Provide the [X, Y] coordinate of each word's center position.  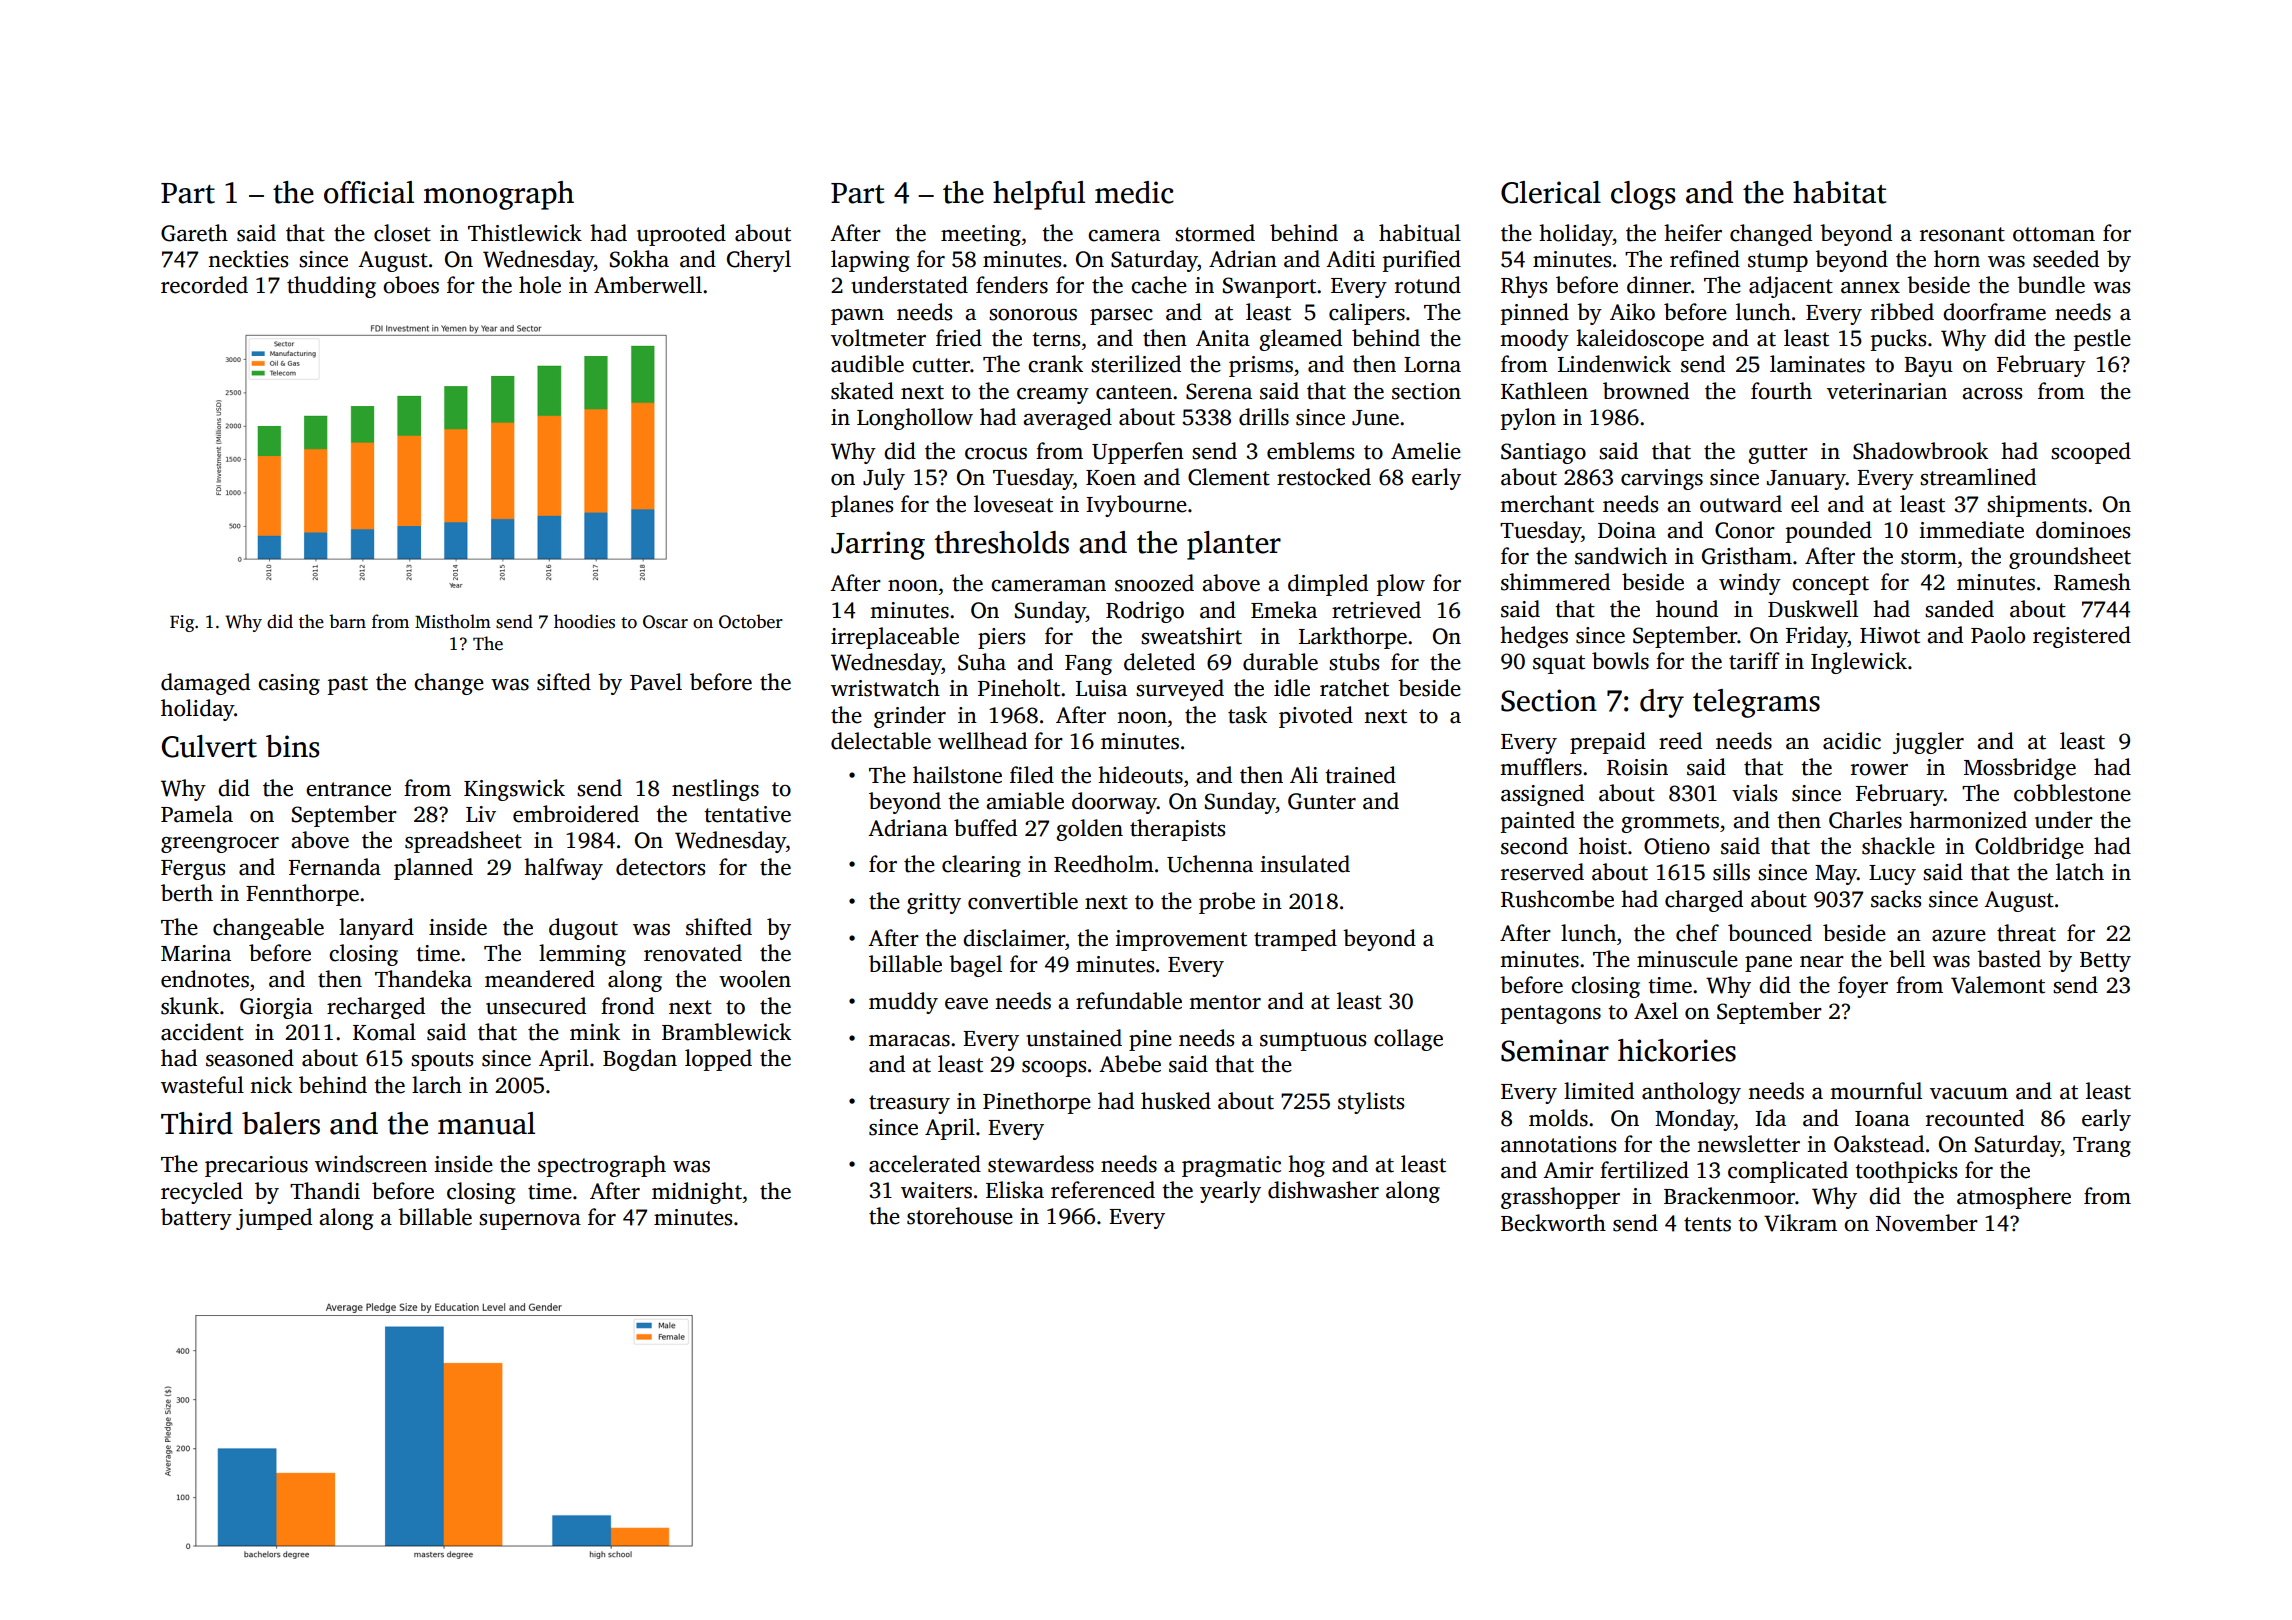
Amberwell [648, 285]
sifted [564, 682]
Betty [2105, 962]
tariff [1754, 661]
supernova [530, 1222]
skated [862, 391]
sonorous [1033, 315]
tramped [1295, 940]
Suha [982, 662]
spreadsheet [463, 842]
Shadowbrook [1920, 451]
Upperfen [1138, 453]
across [1992, 394]
